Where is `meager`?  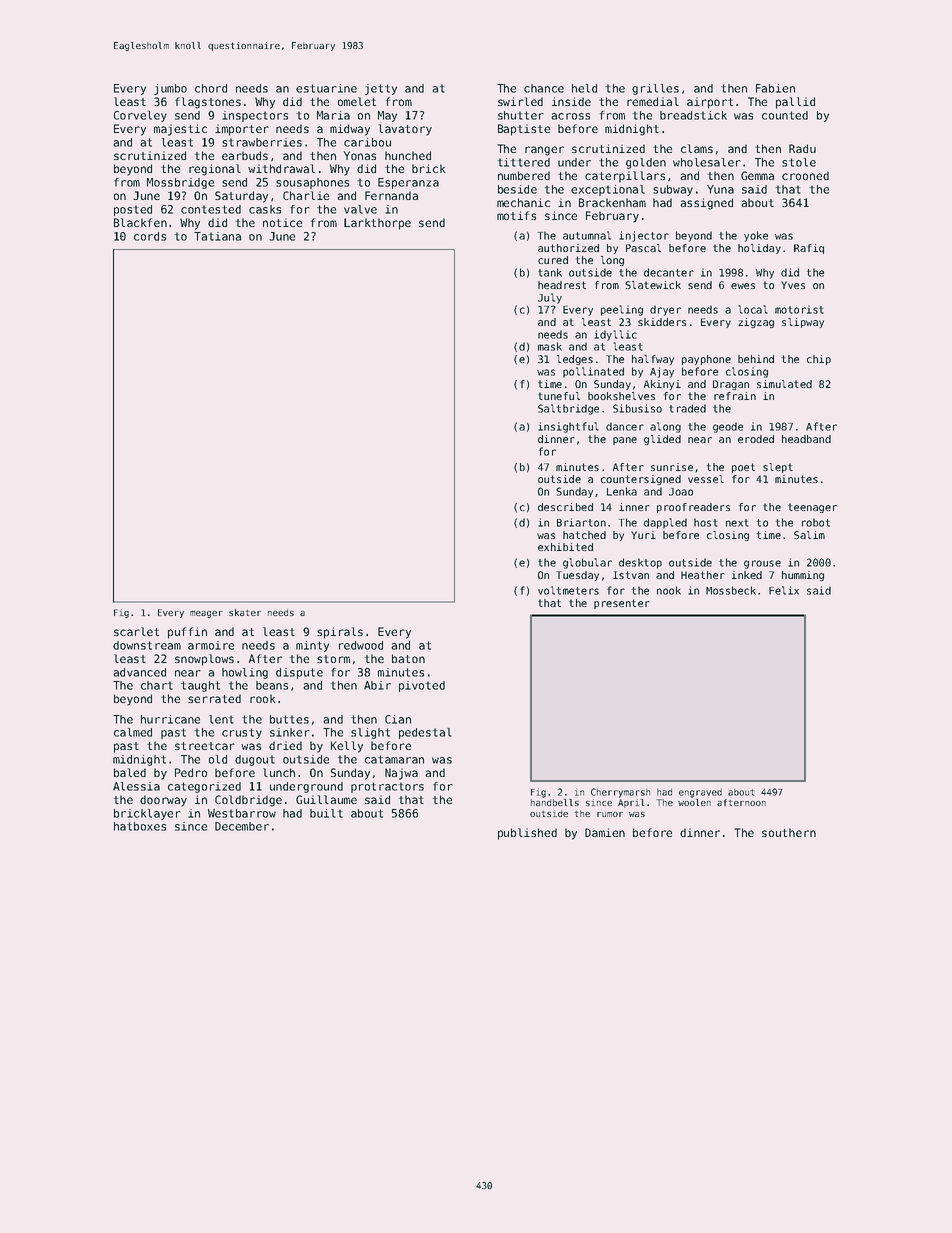 meager is located at coordinates (206, 614).
